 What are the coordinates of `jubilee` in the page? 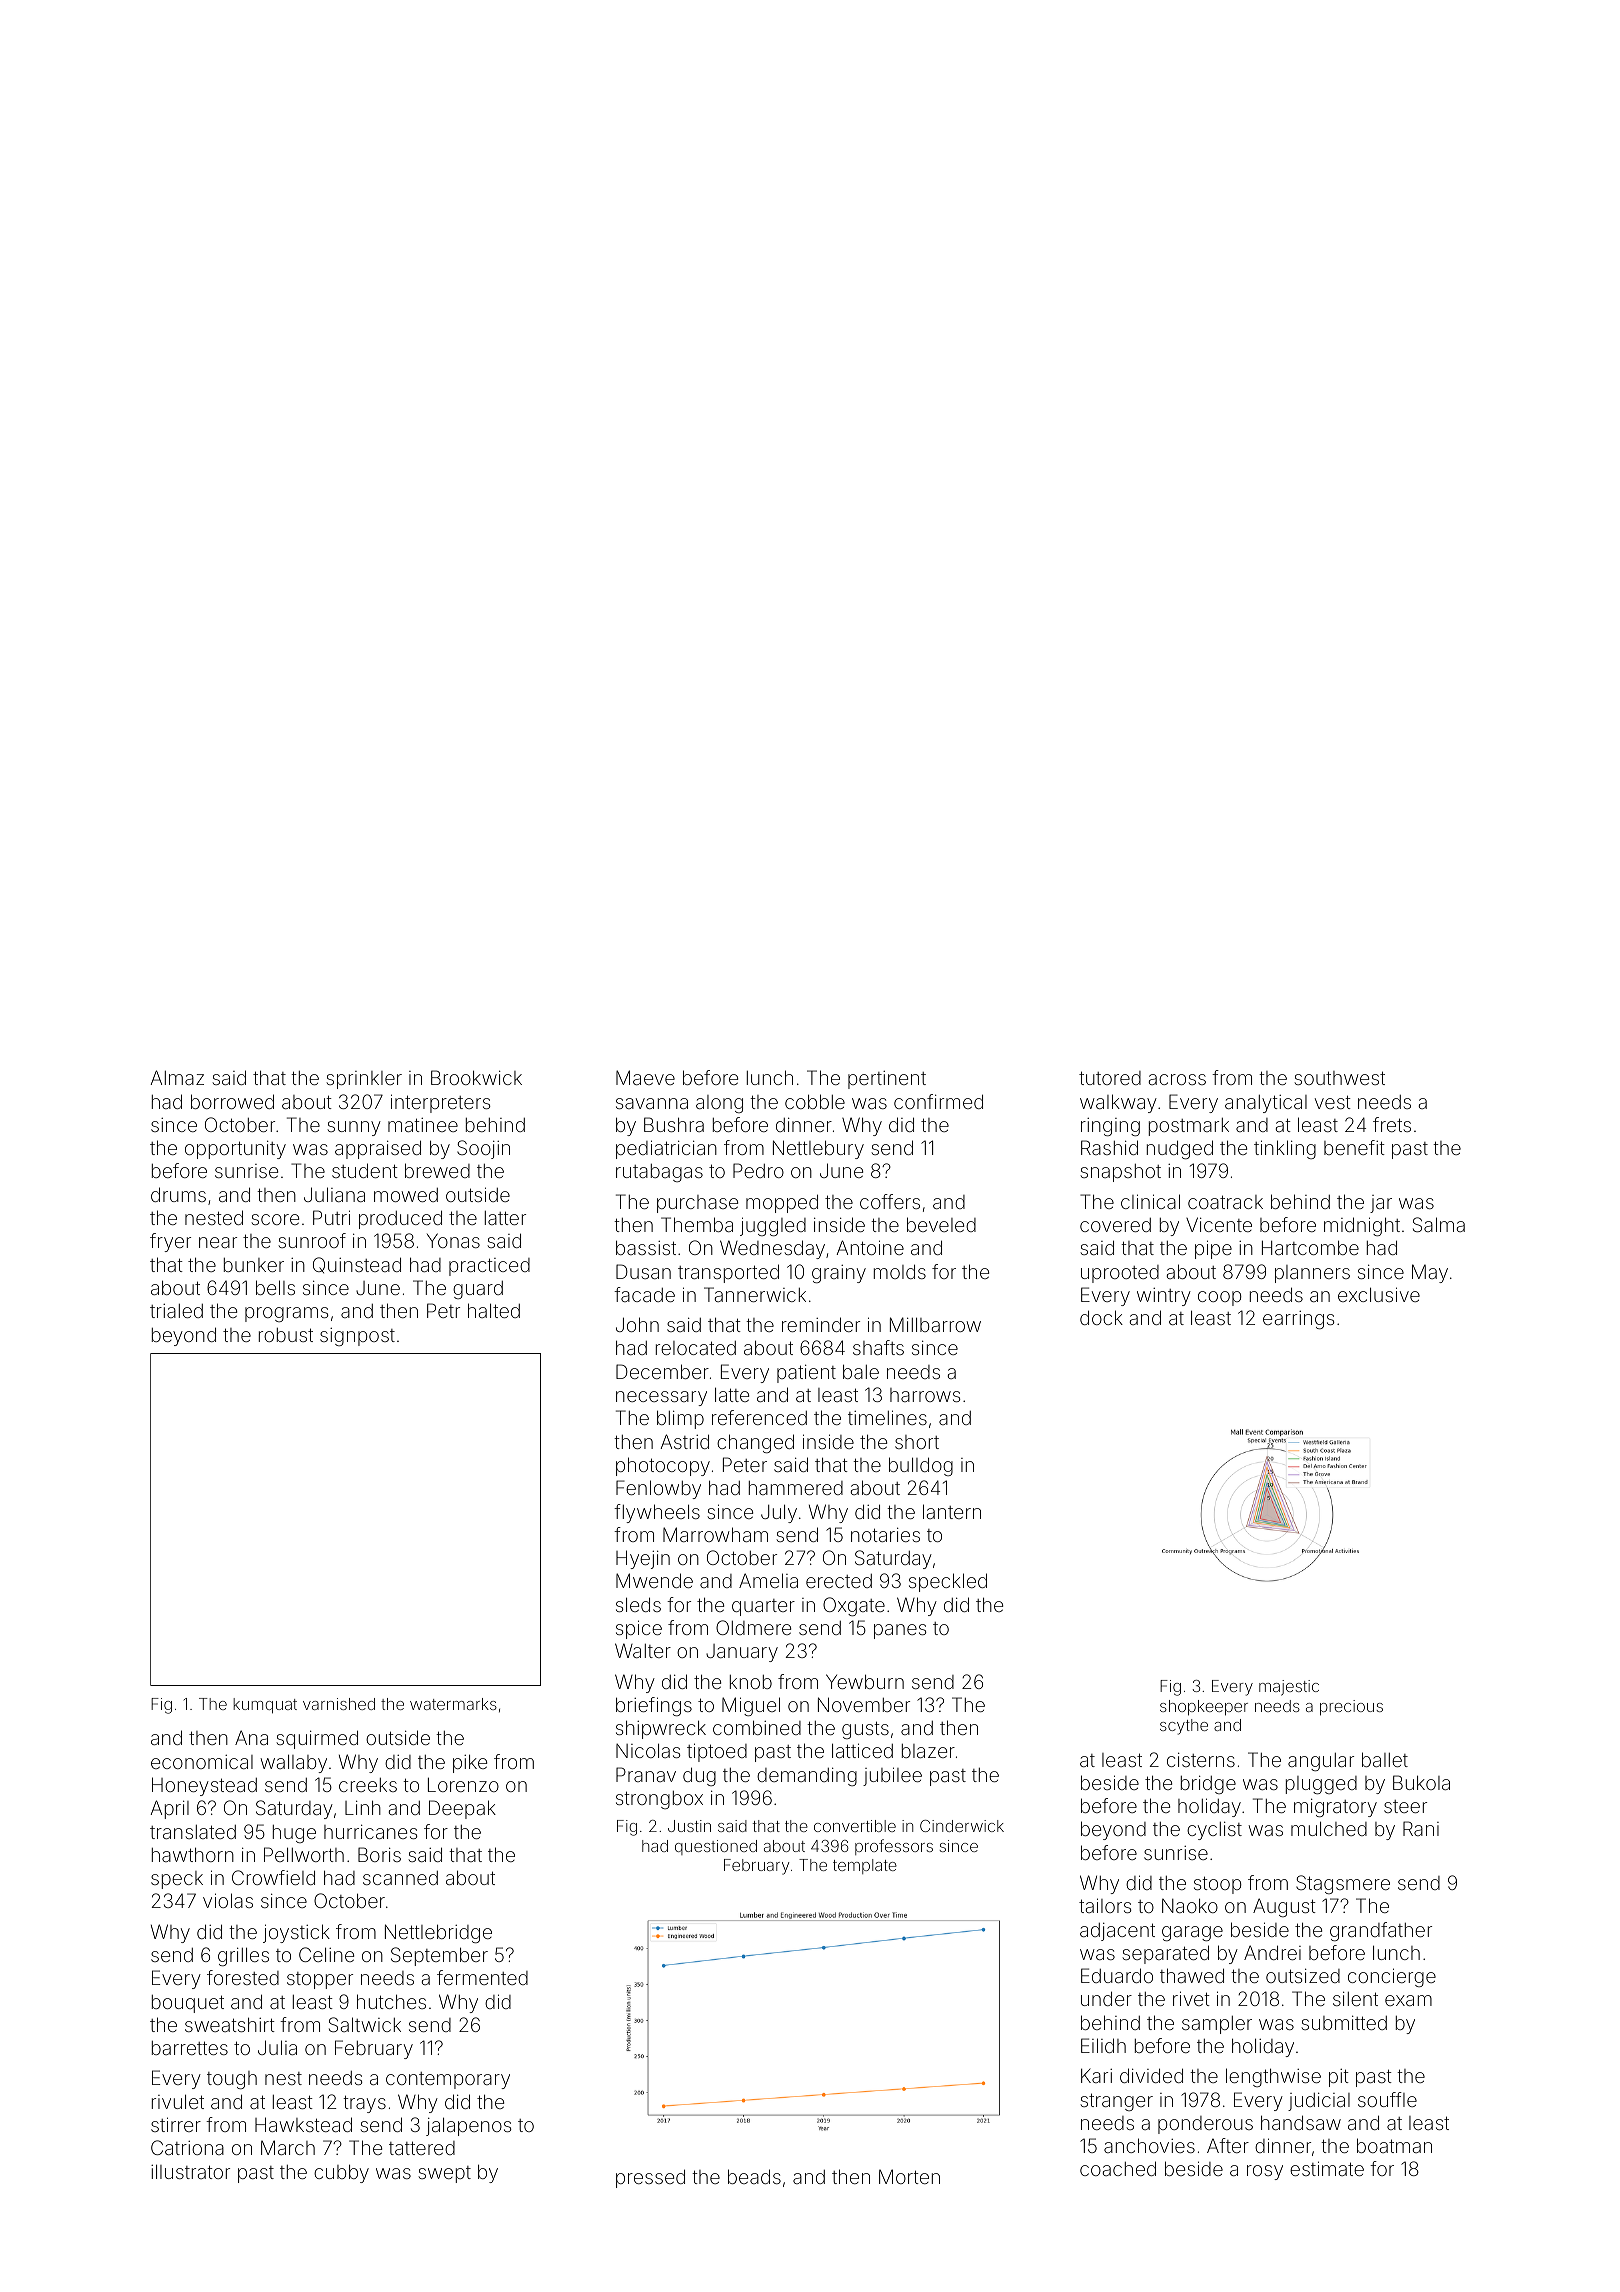 It's located at (892, 1776).
